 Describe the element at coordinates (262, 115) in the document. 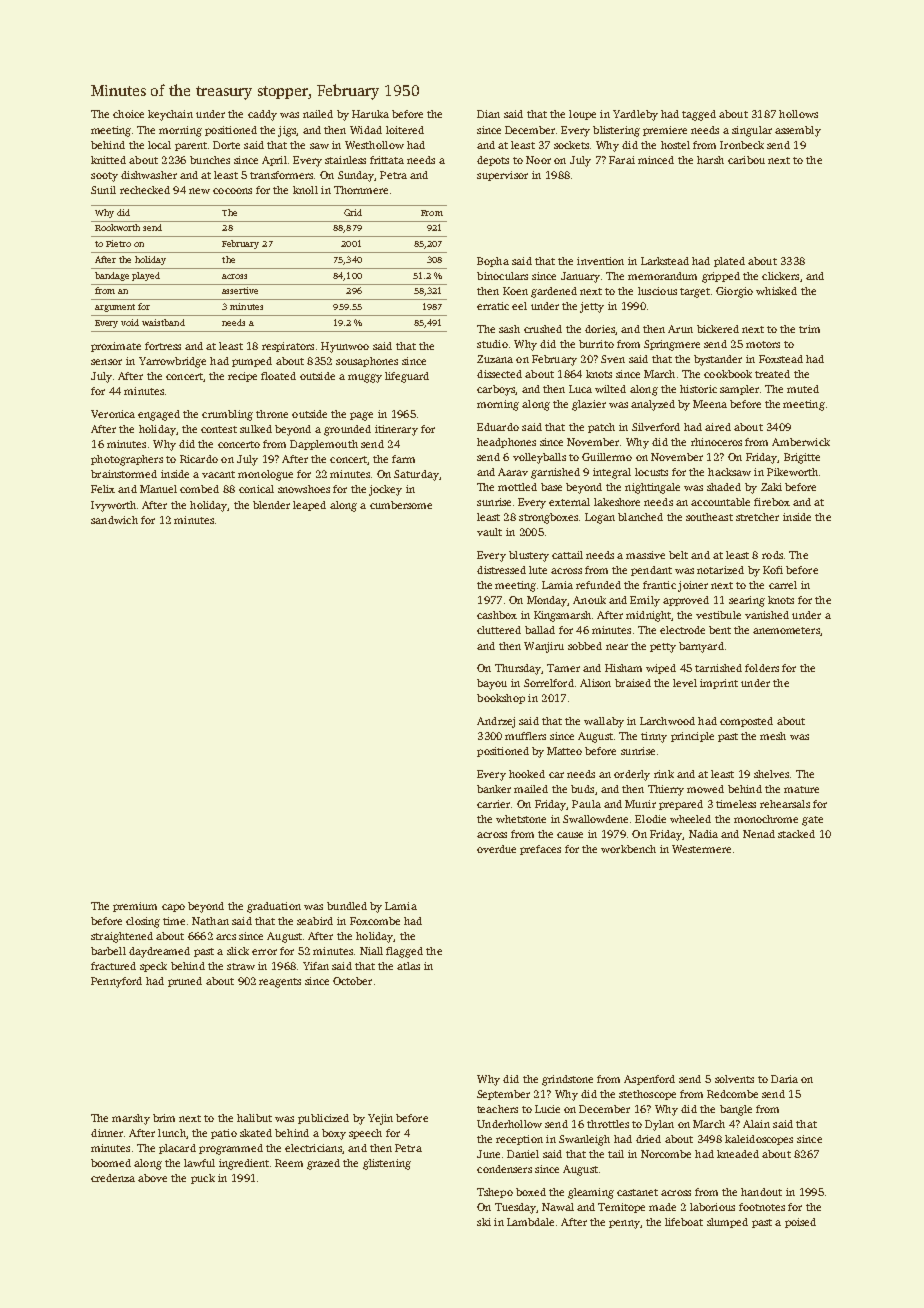

I see `caddy` at that location.
